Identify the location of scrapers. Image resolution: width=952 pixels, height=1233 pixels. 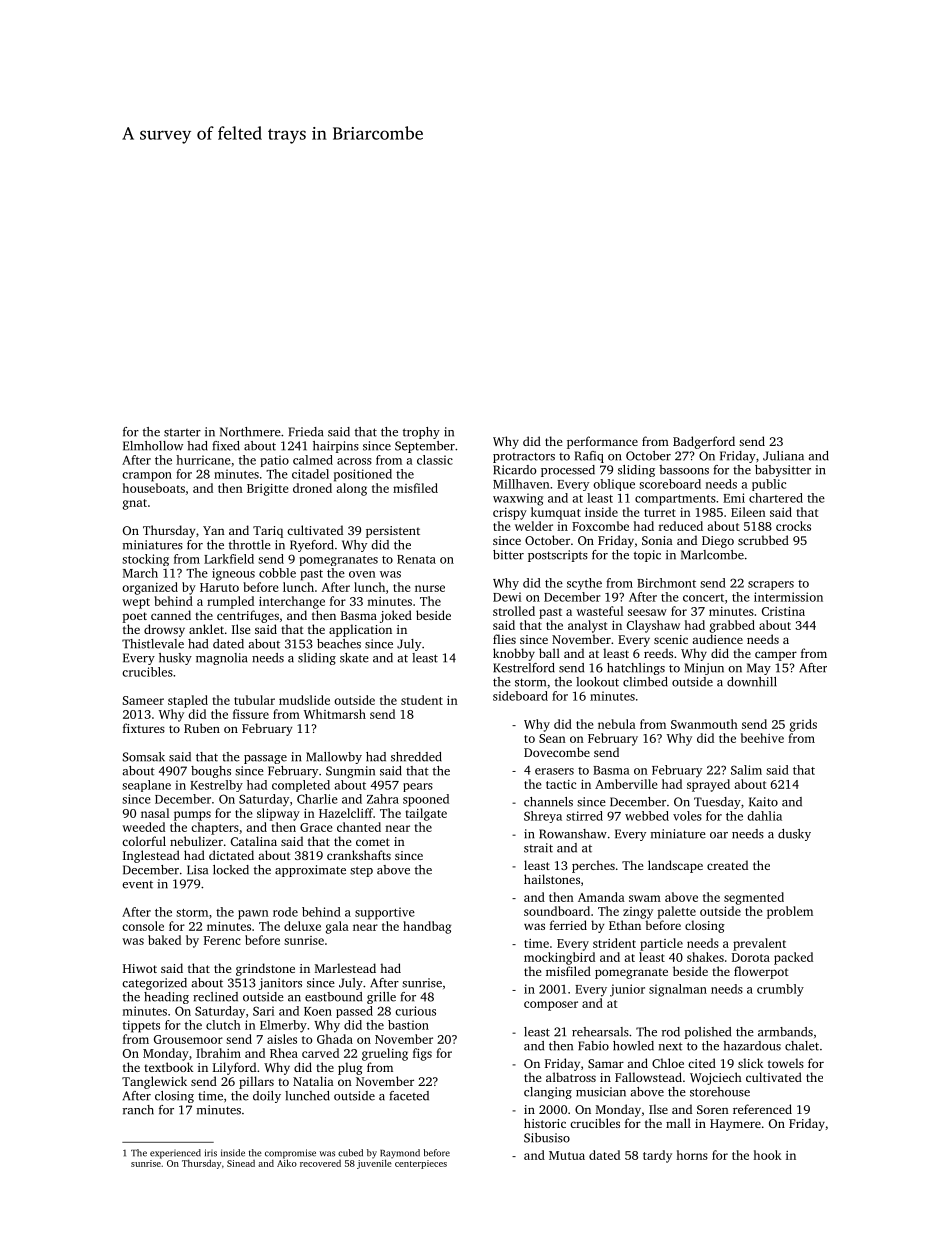
(771, 585).
